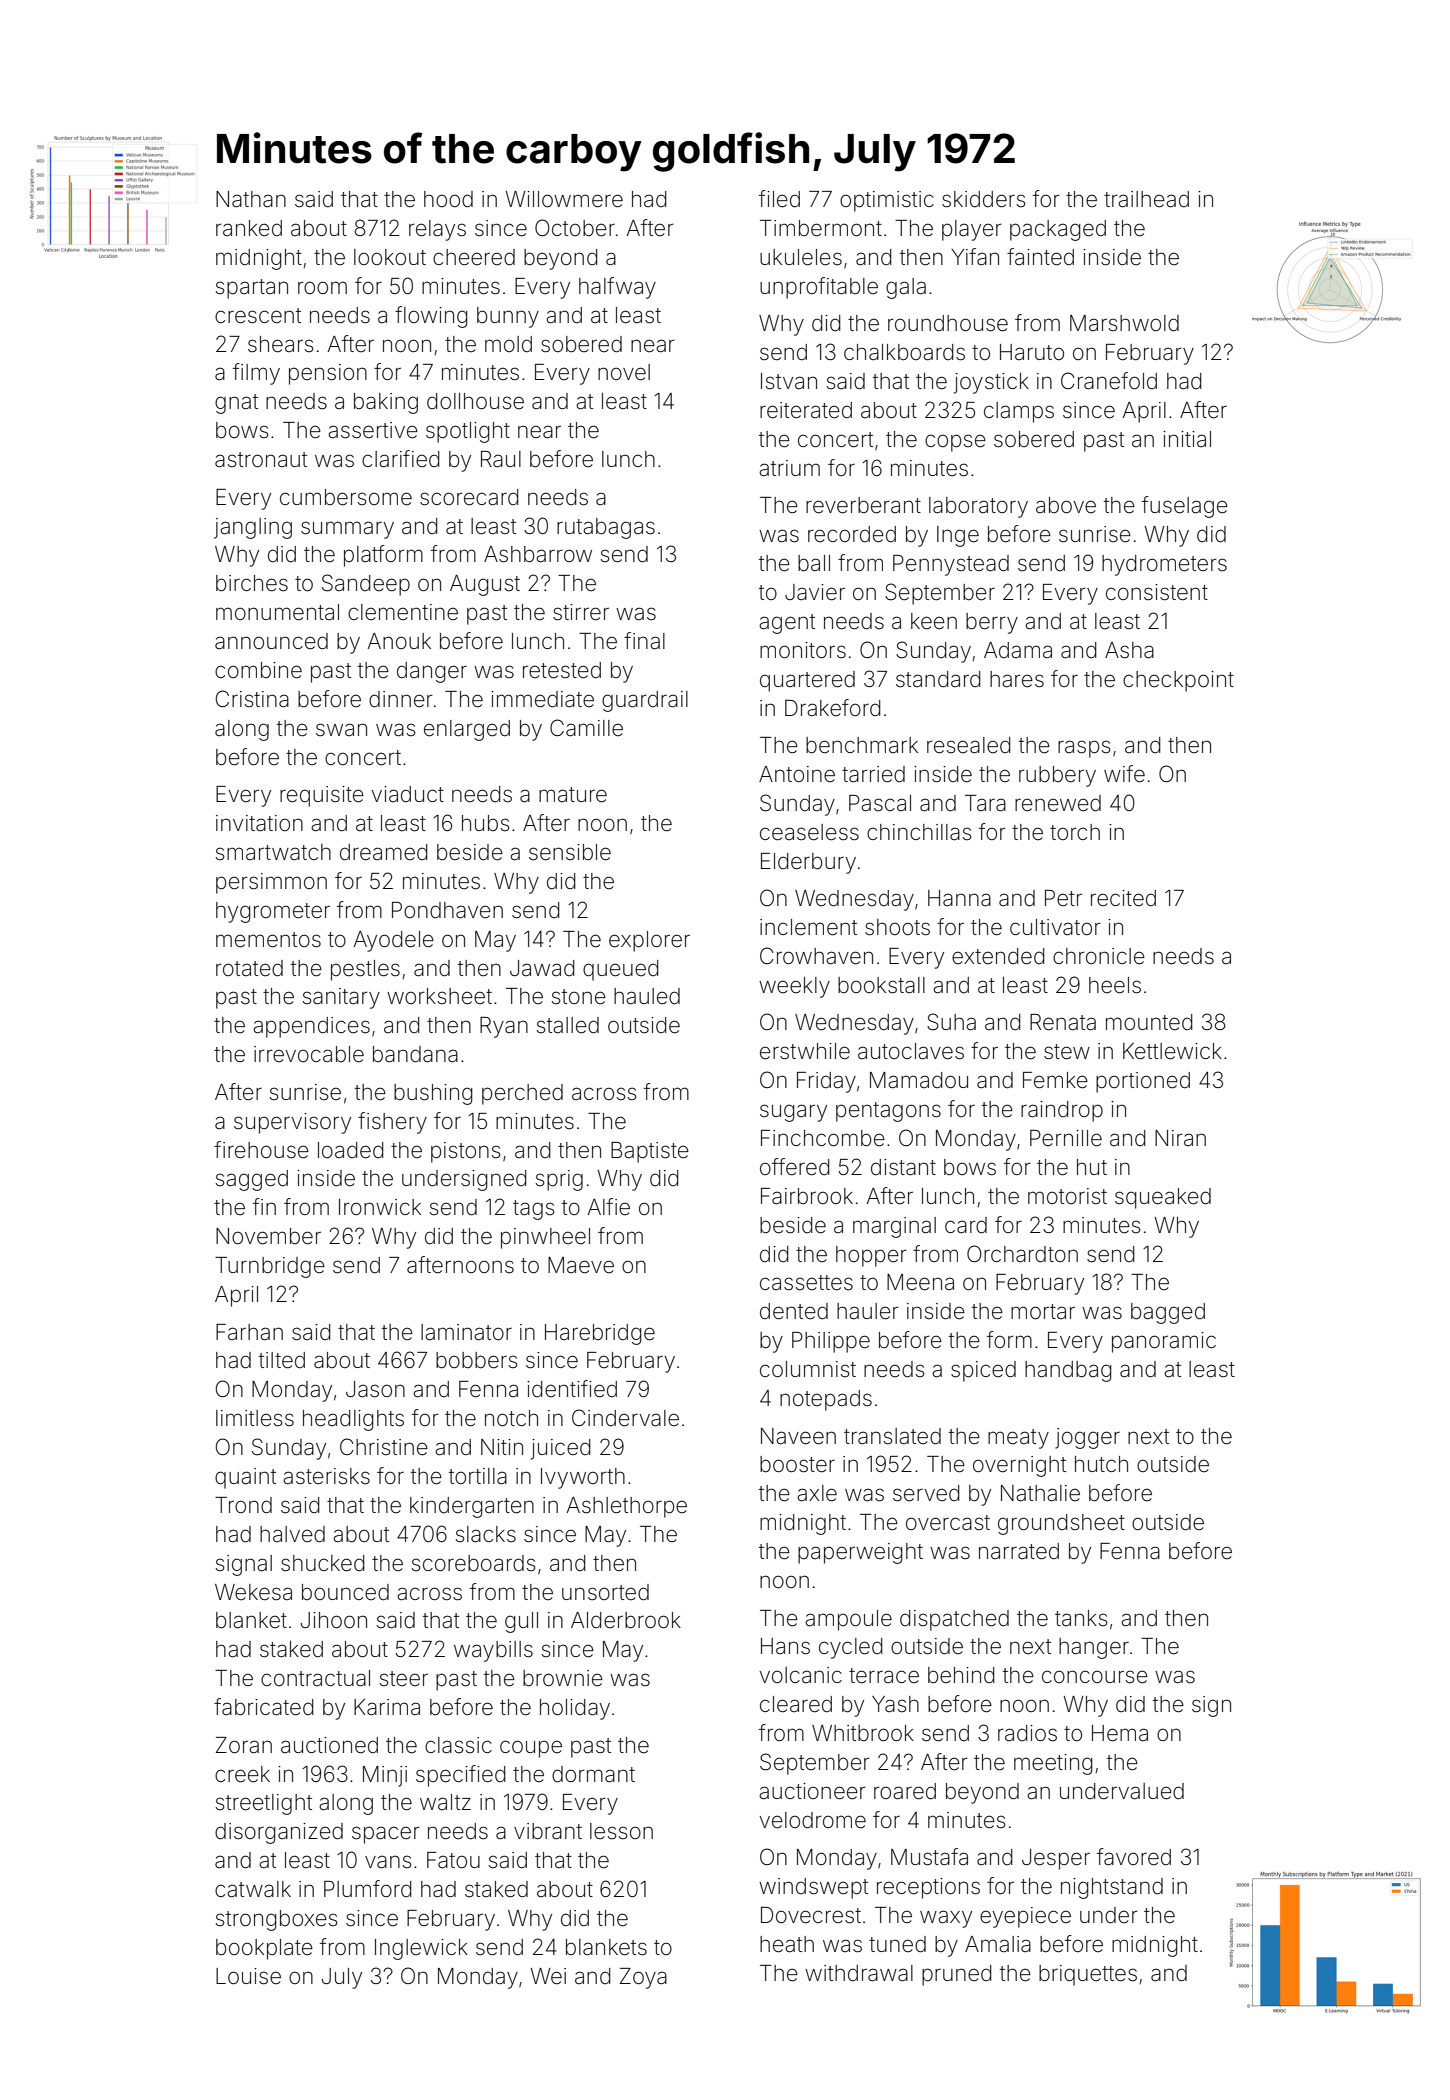 Image resolution: width=1450 pixels, height=2100 pixels. Describe the element at coordinates (608, 1206) in the screenshot. I see `Alfie` at that location.
